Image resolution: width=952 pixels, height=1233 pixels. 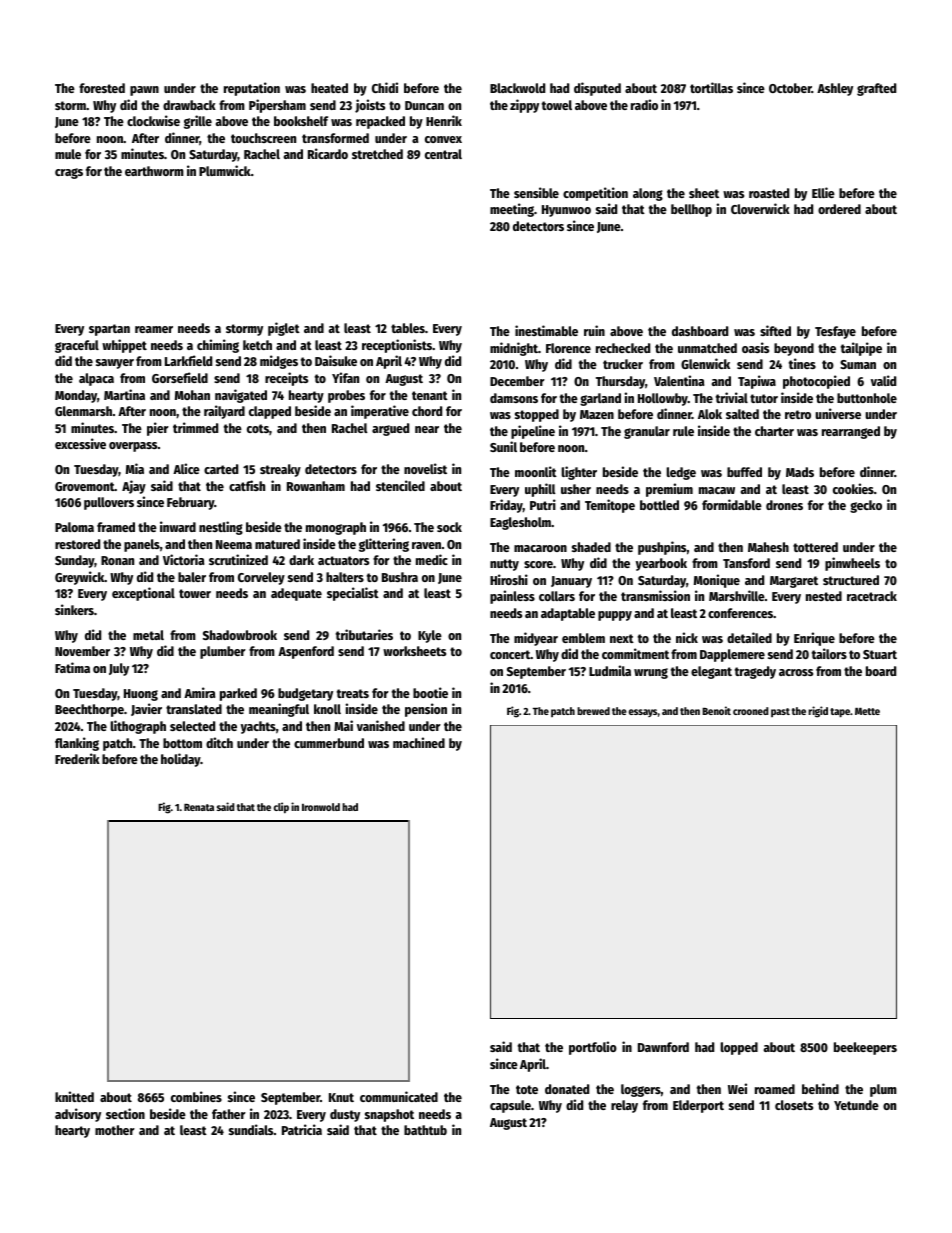 I want to click on July, so click(x=119, y=669).
